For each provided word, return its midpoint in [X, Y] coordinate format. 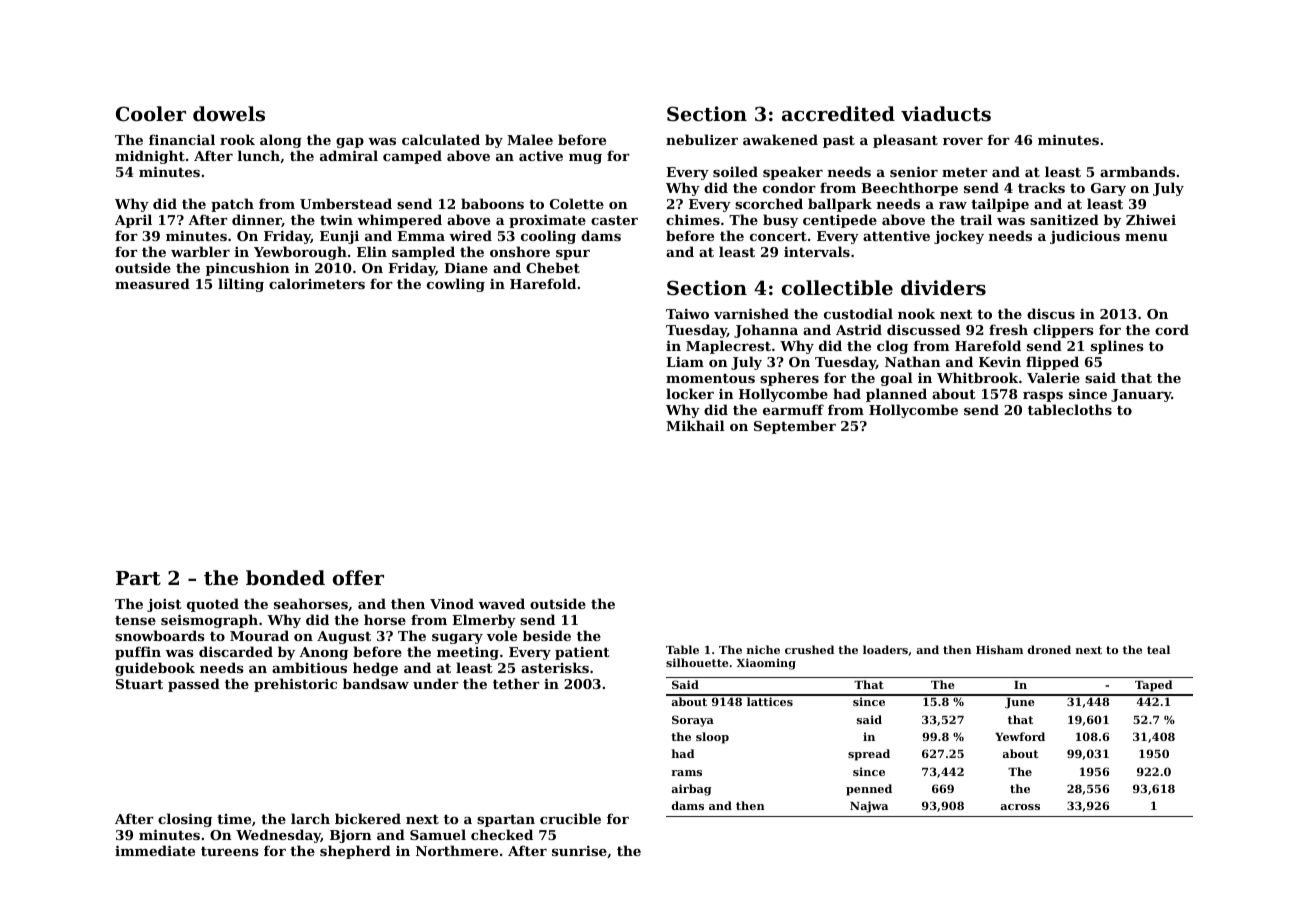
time [234, 819]
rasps [1043, 397]
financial [182, 139]
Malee [530, 139]
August [344, 637]
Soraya [693, 721]
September [795, 427]
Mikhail [695, 425]
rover [963, 141]
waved [501, 603]
